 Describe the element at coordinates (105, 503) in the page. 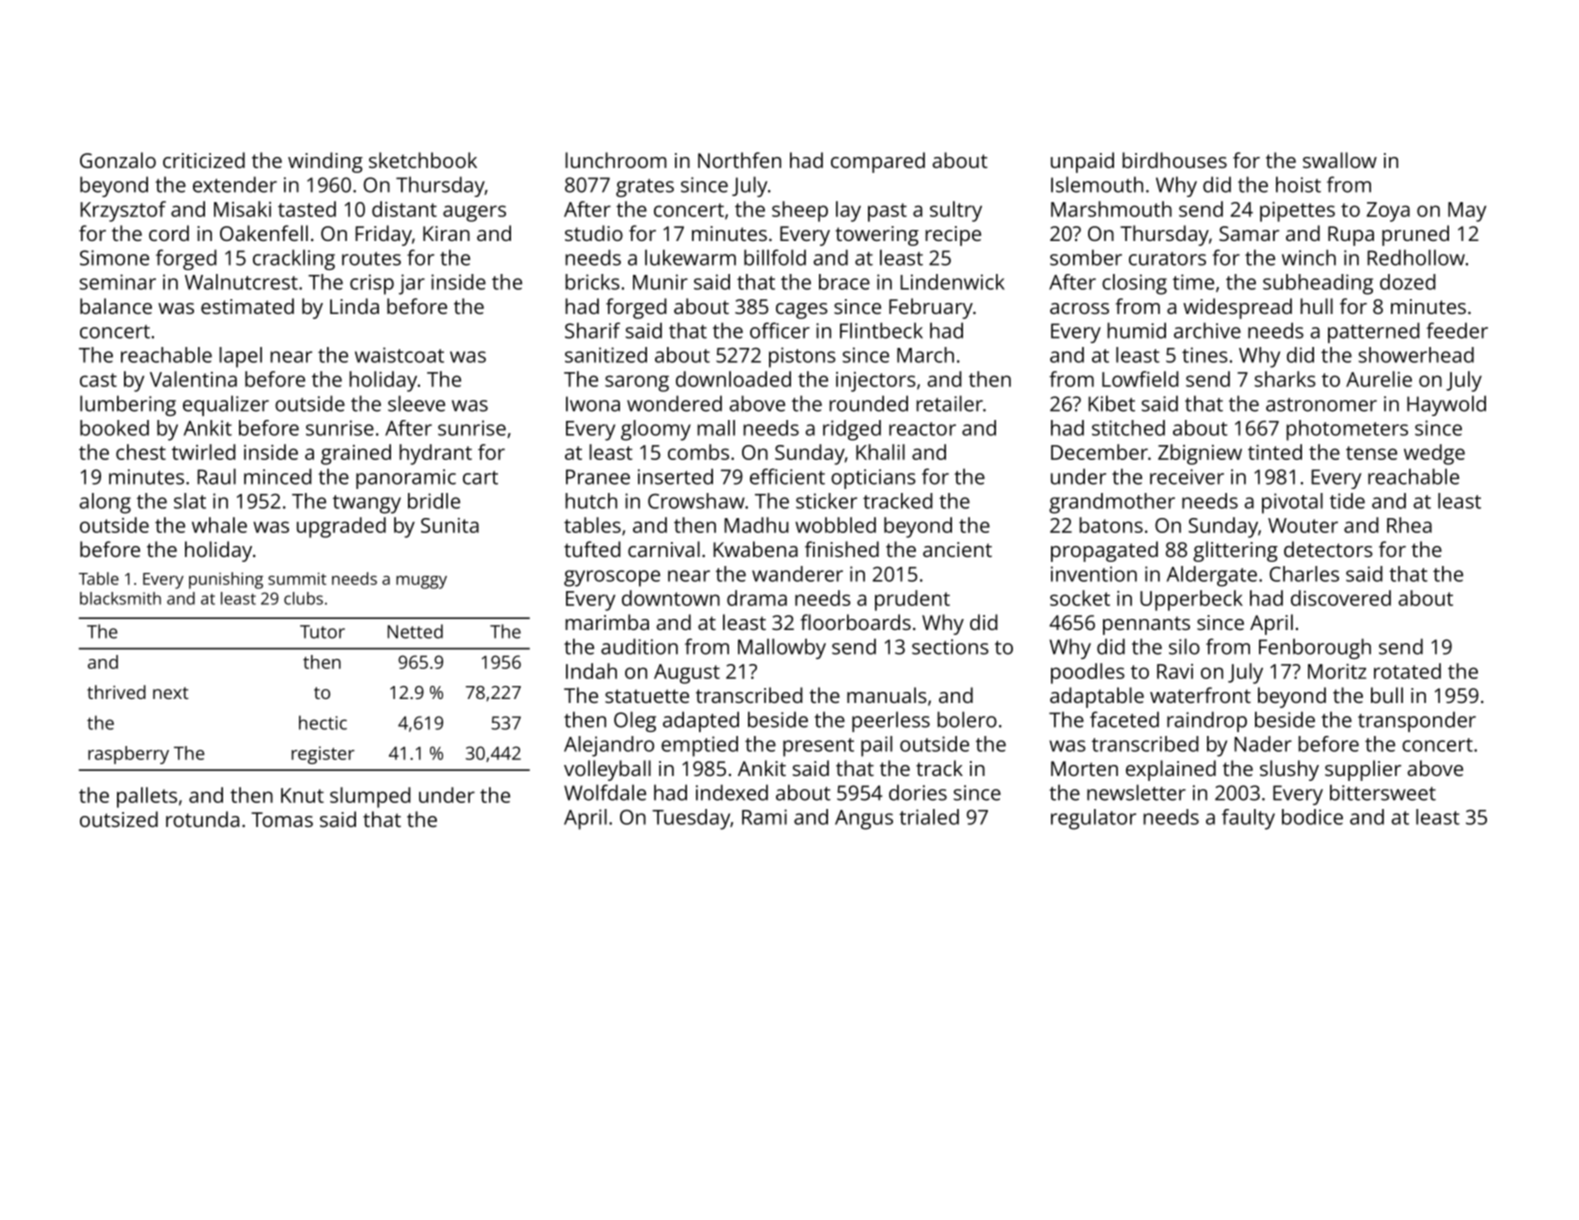

I see `along` at that location.
